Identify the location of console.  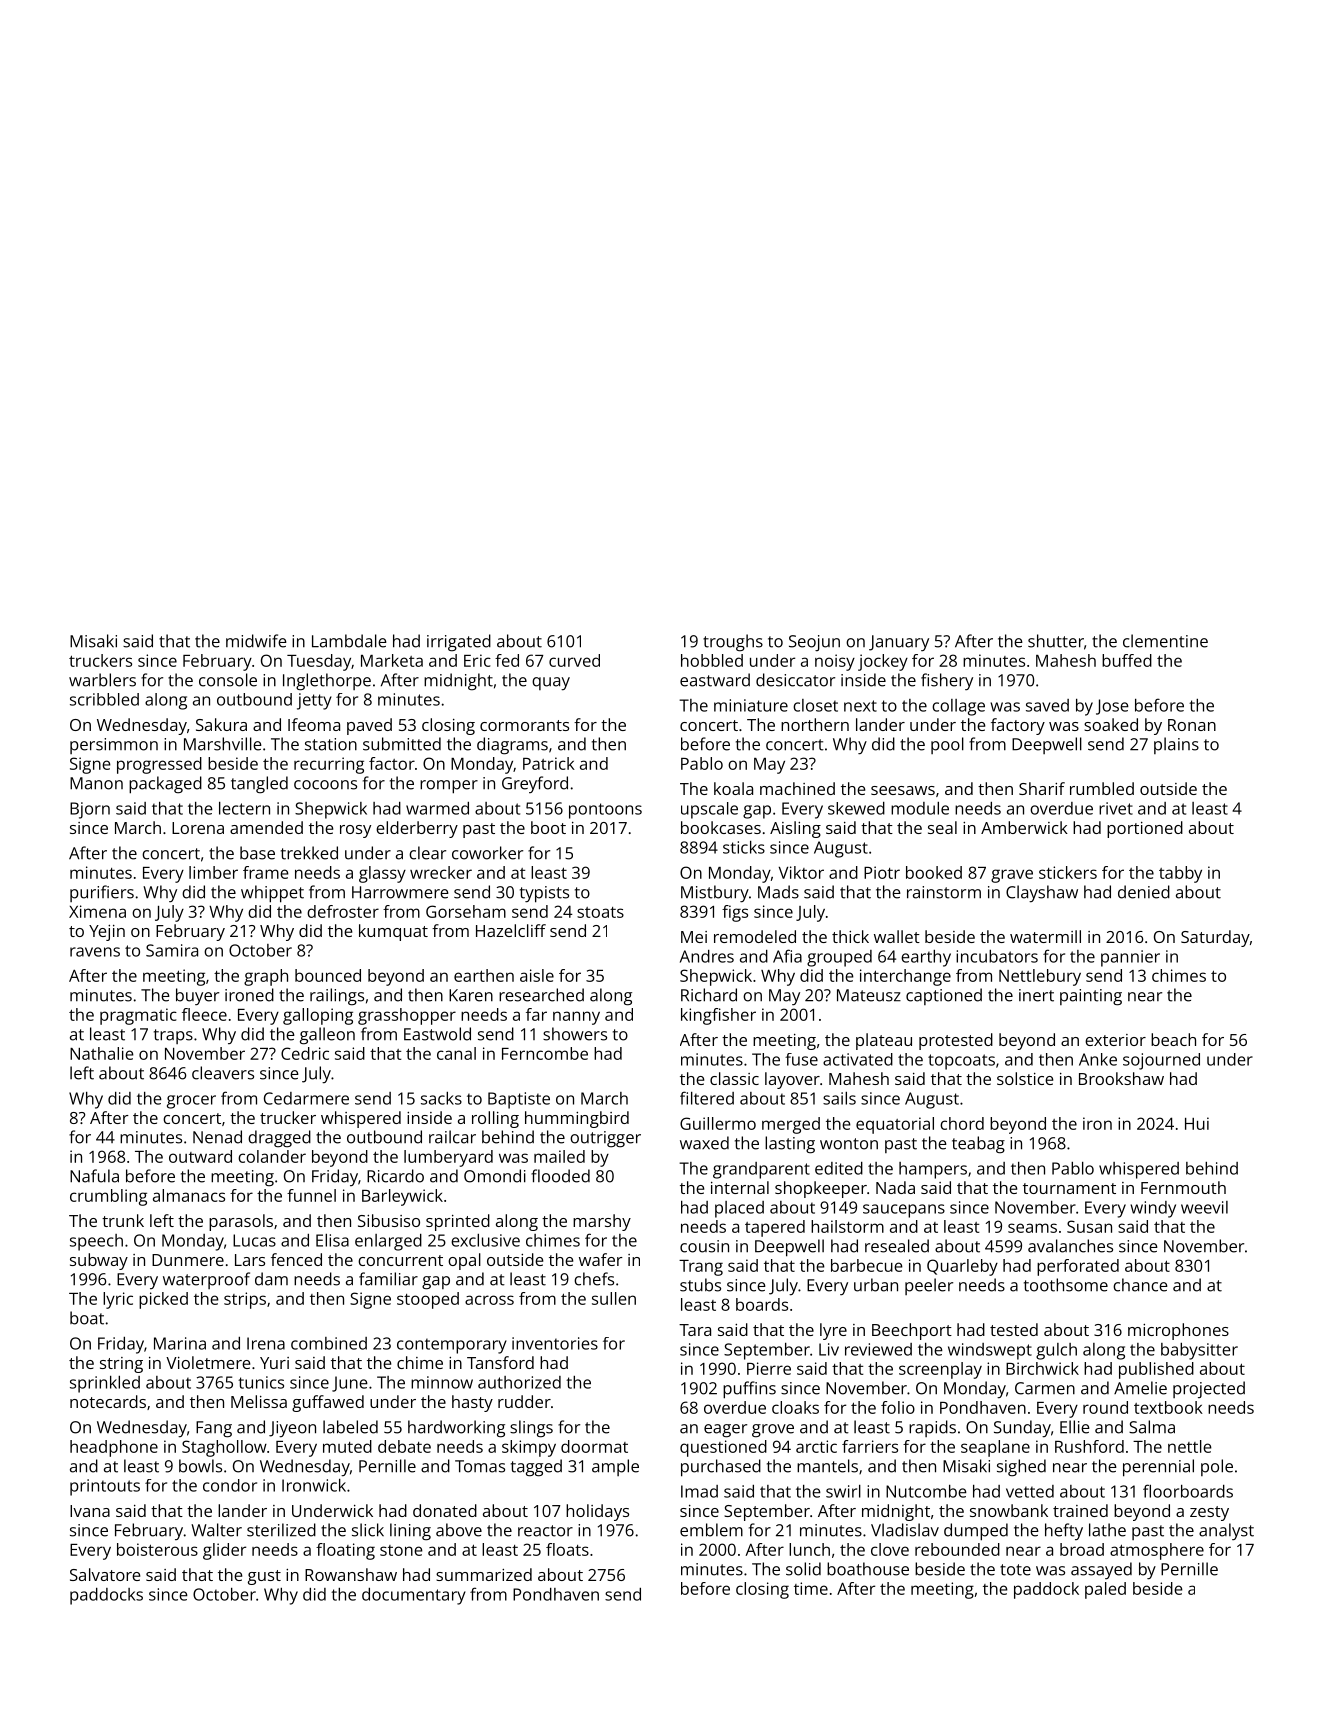
(228, 680).
